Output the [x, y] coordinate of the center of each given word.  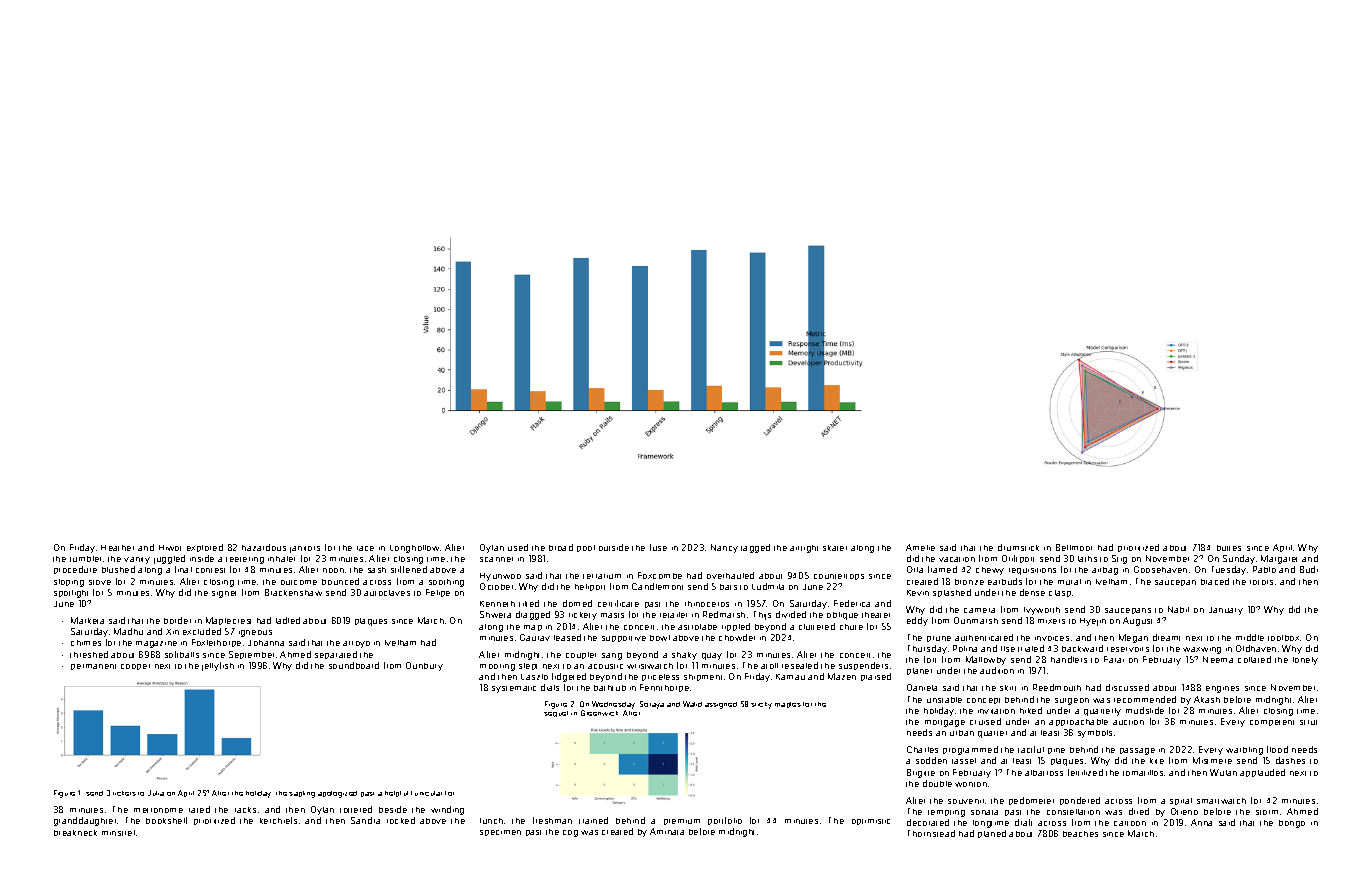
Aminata [667, 831]
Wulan [1223, 772]
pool [586, 548]
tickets [124, 793]
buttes [1229, 548]
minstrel [118, 833]
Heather [117, 548]
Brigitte [921, 773]
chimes [86, 643]
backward [1082, 648]
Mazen [842, 676]
